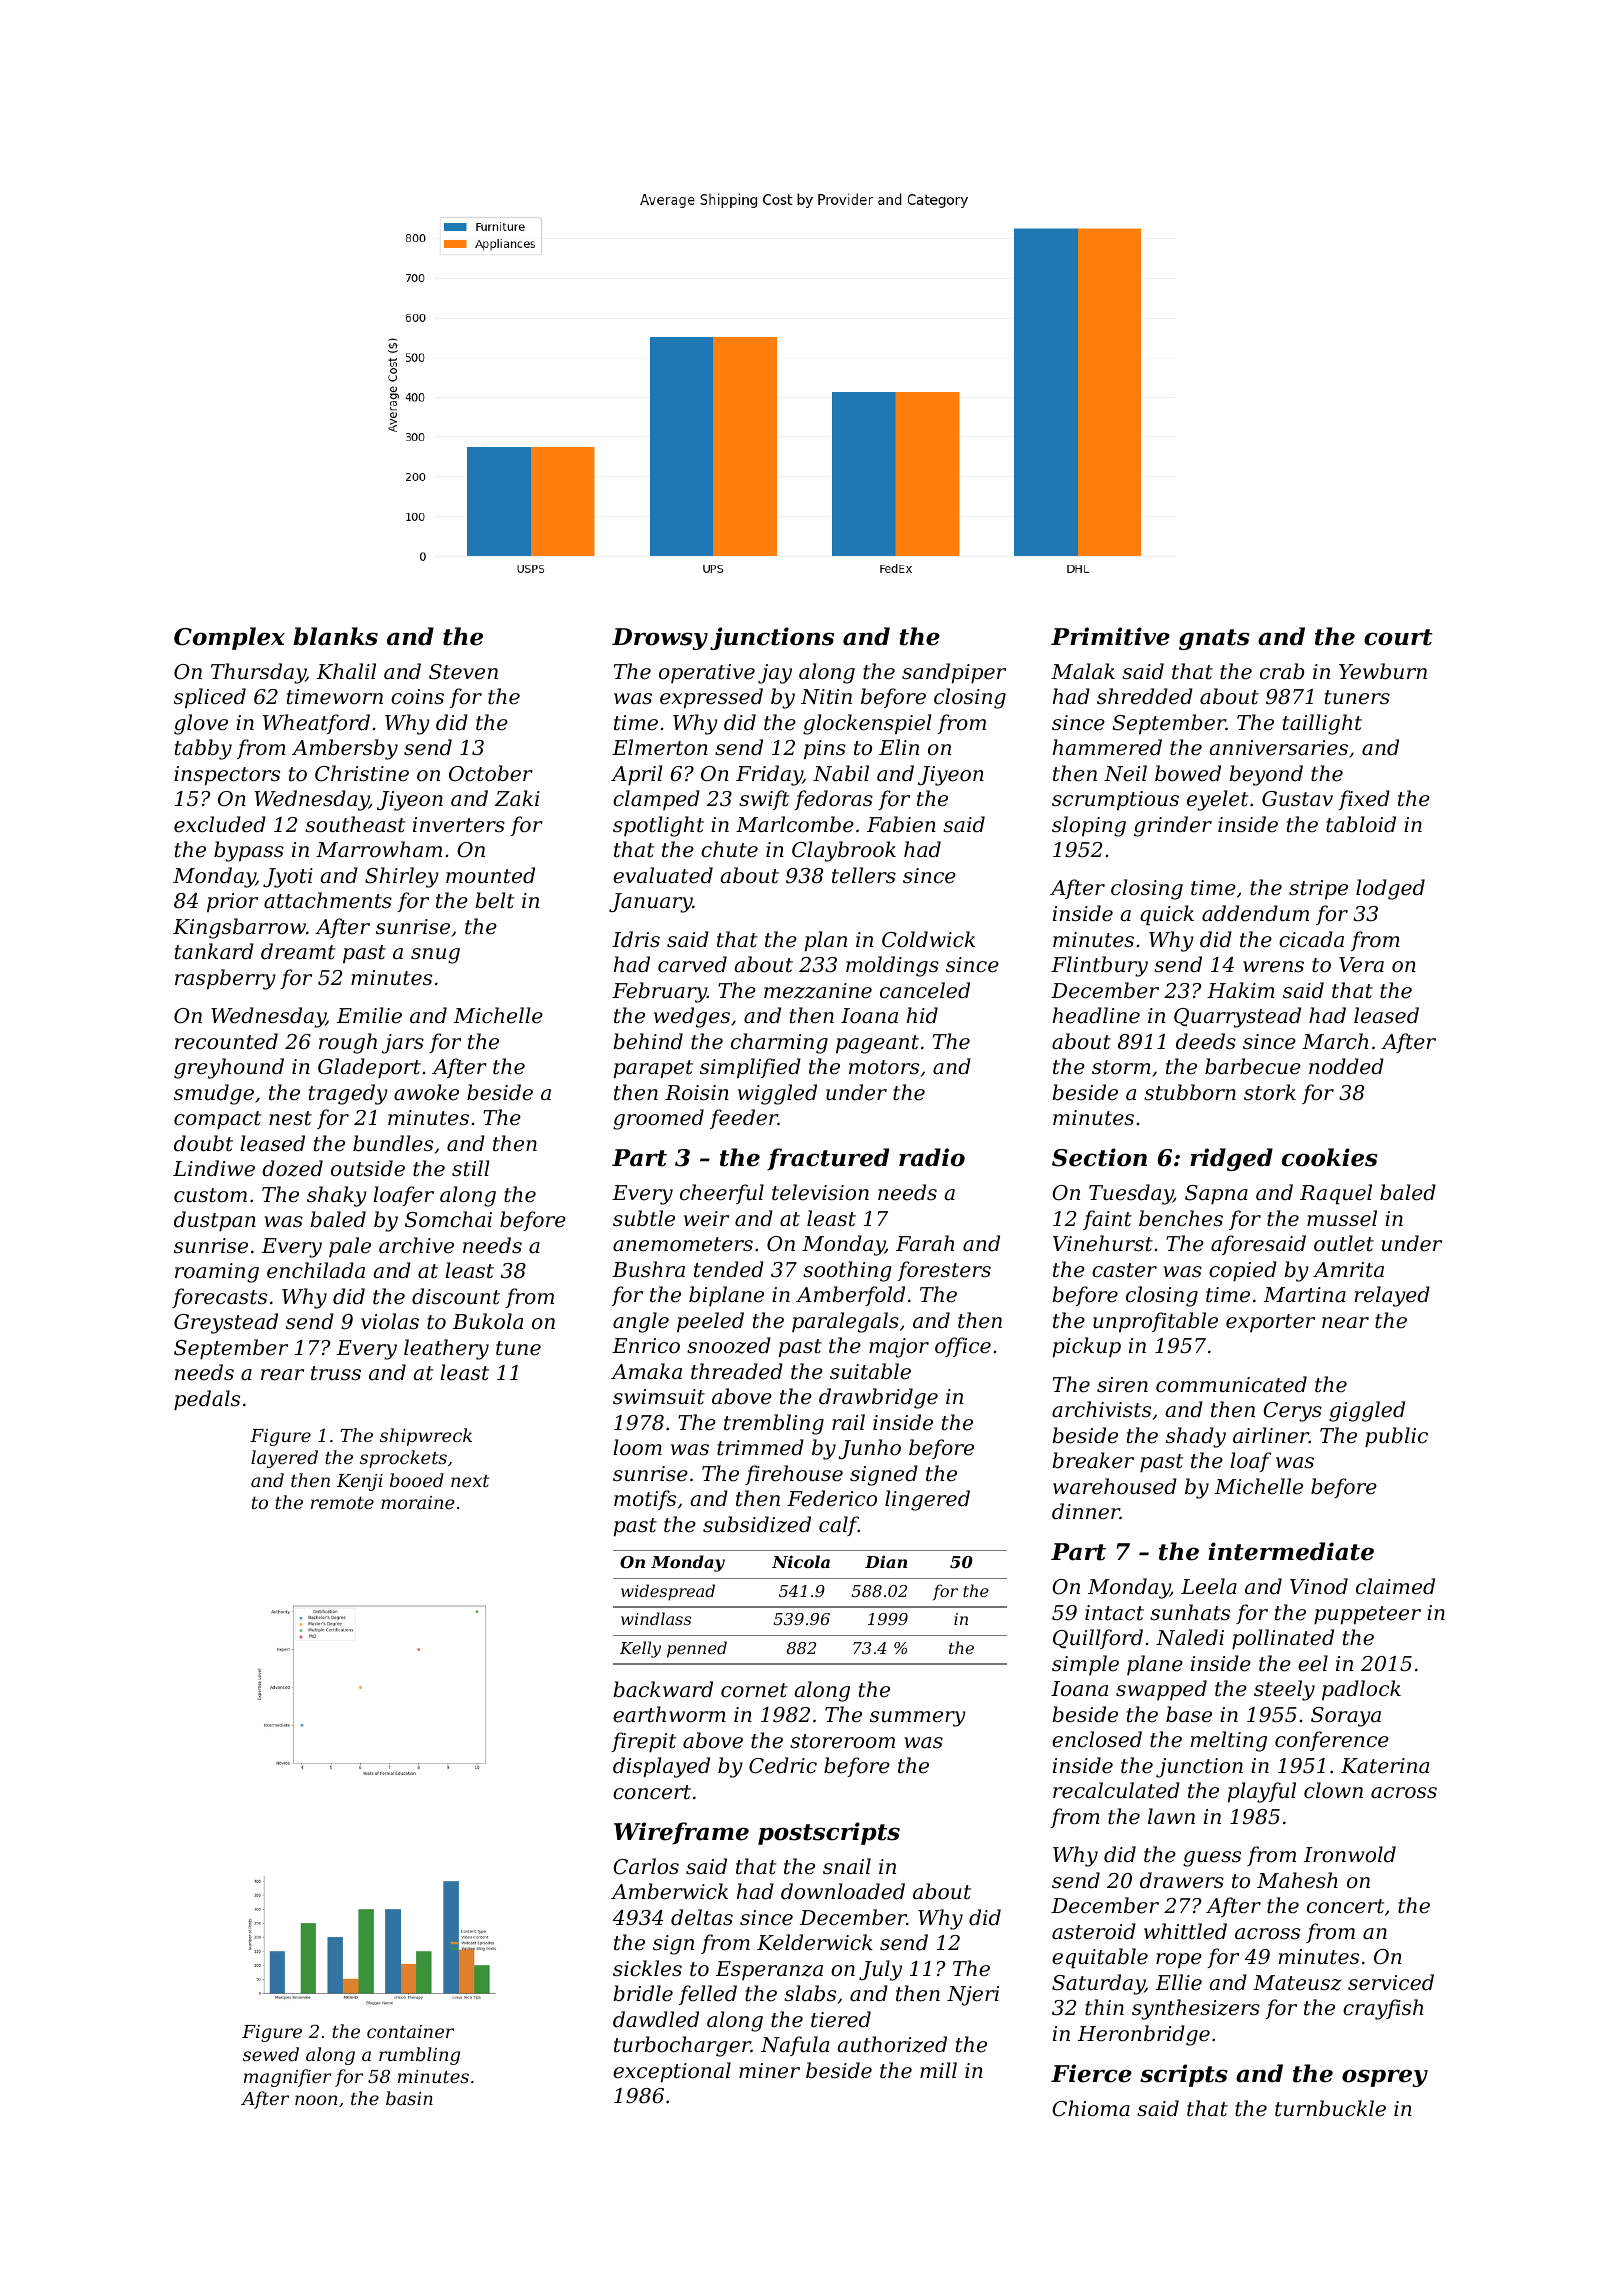 Image resolution: width=1620 pixels, height=2292 pixels. What do you see at coordinates (938, 2070) in the document?
I see `mill` at bounding box center [938, 2070].
